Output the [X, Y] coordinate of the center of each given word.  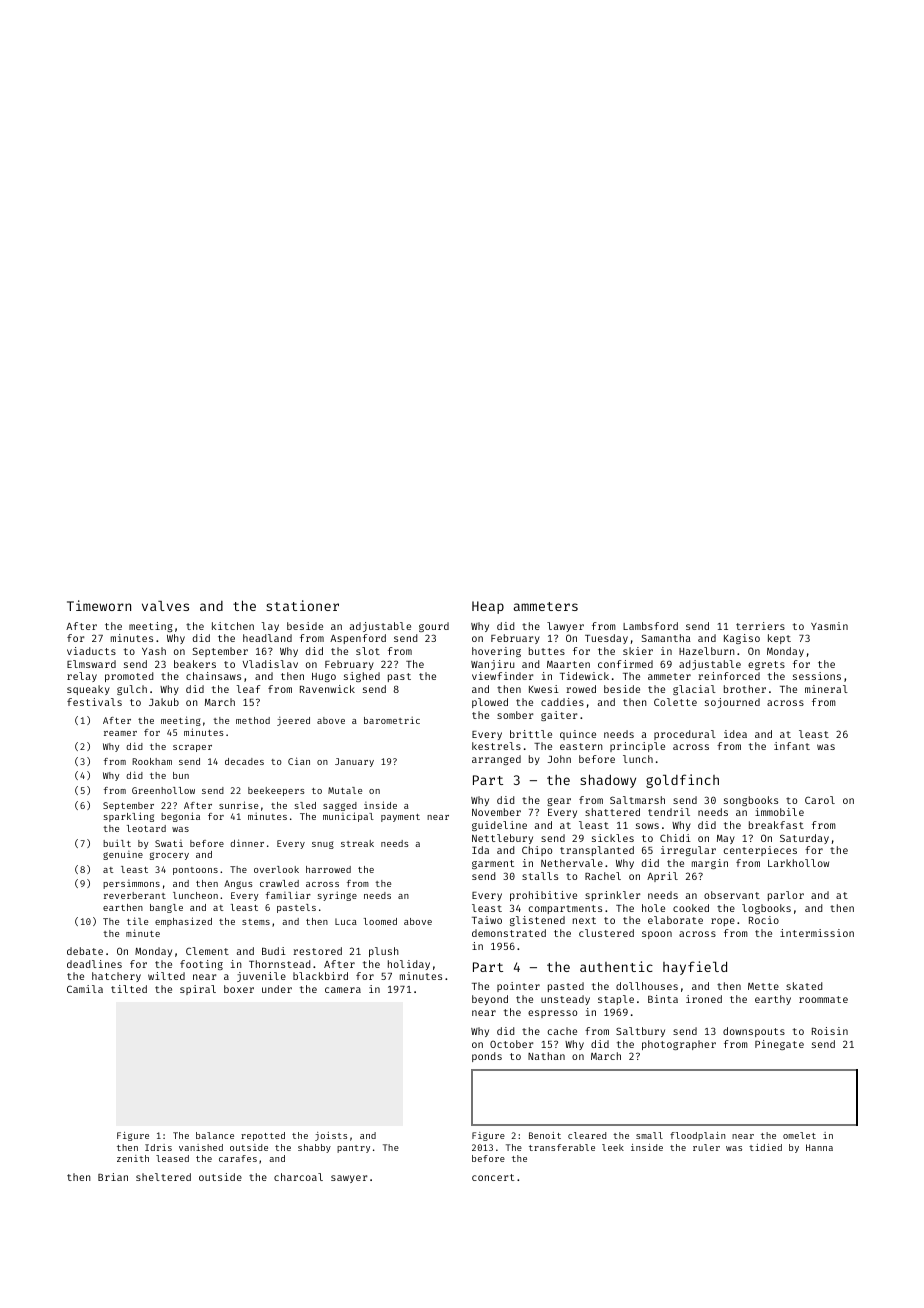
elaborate [675, 920]
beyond [490, 1000]
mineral [826, 689]
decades [244, 761]
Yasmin [829, 626]
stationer [302, 605]
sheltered [163, 1177]
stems [256, 922]
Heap [488, 607]
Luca [346, 921]
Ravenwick [327, 689]
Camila [85, 989]
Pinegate [779, 1045]
